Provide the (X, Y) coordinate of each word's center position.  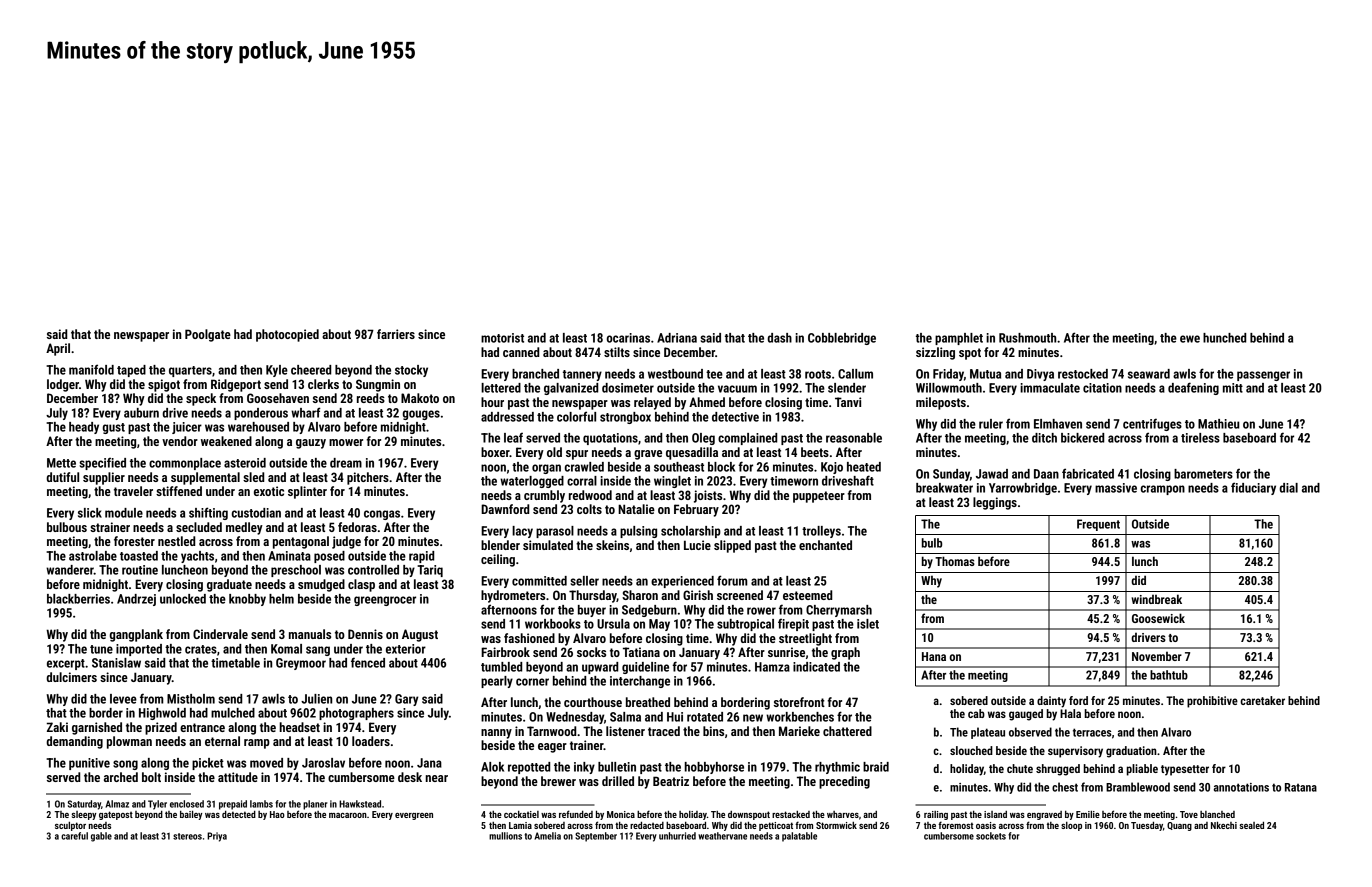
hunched (1224, 338)
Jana (429, 763)
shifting (208, 513)
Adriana (677, 338)
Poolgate (208, 335)
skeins (612, 545)
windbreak (1156, 599)
